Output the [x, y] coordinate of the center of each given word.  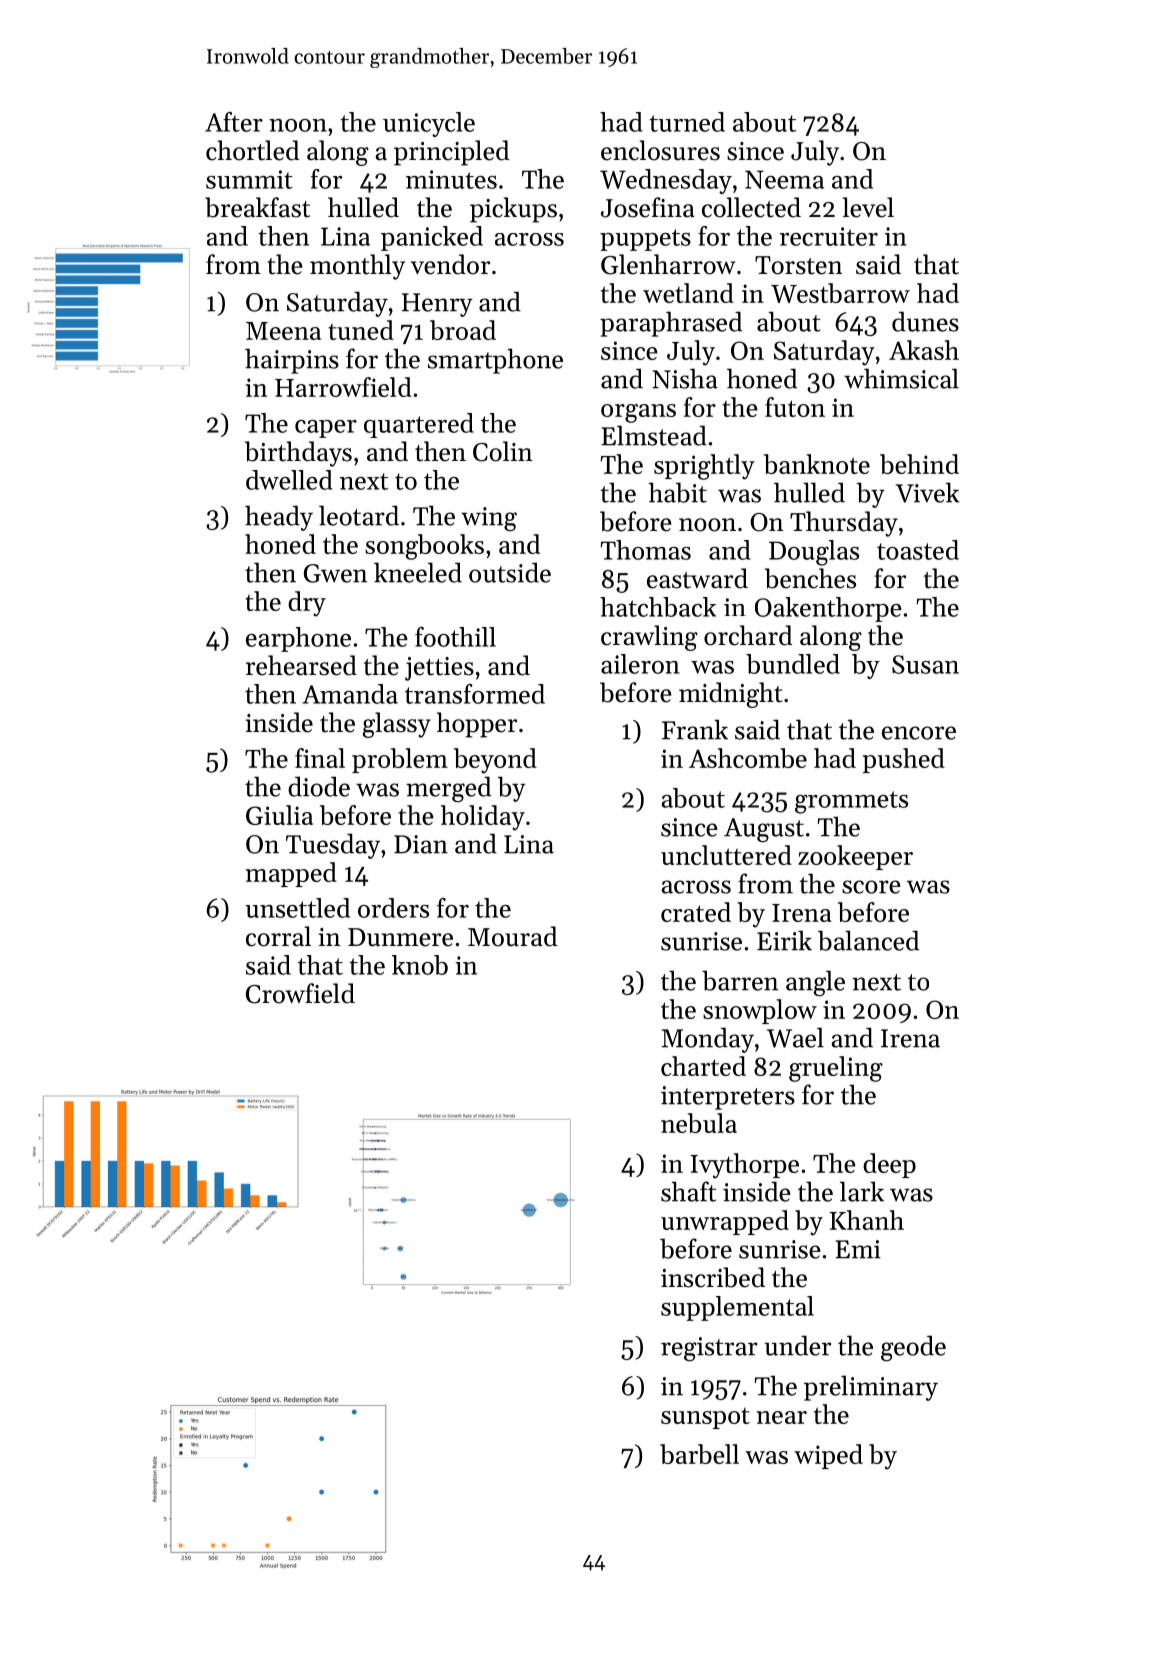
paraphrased [671, 324]
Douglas [814, 553]
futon [795, 407]
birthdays [298, 454]
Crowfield [300, 993]
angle [815, 983]
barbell [699, 1454]
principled [451, 153]
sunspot [705, 1418]
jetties [439, 669]
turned [687, 122]
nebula [699, 1123]
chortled [252, 150]
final [320, 758]
